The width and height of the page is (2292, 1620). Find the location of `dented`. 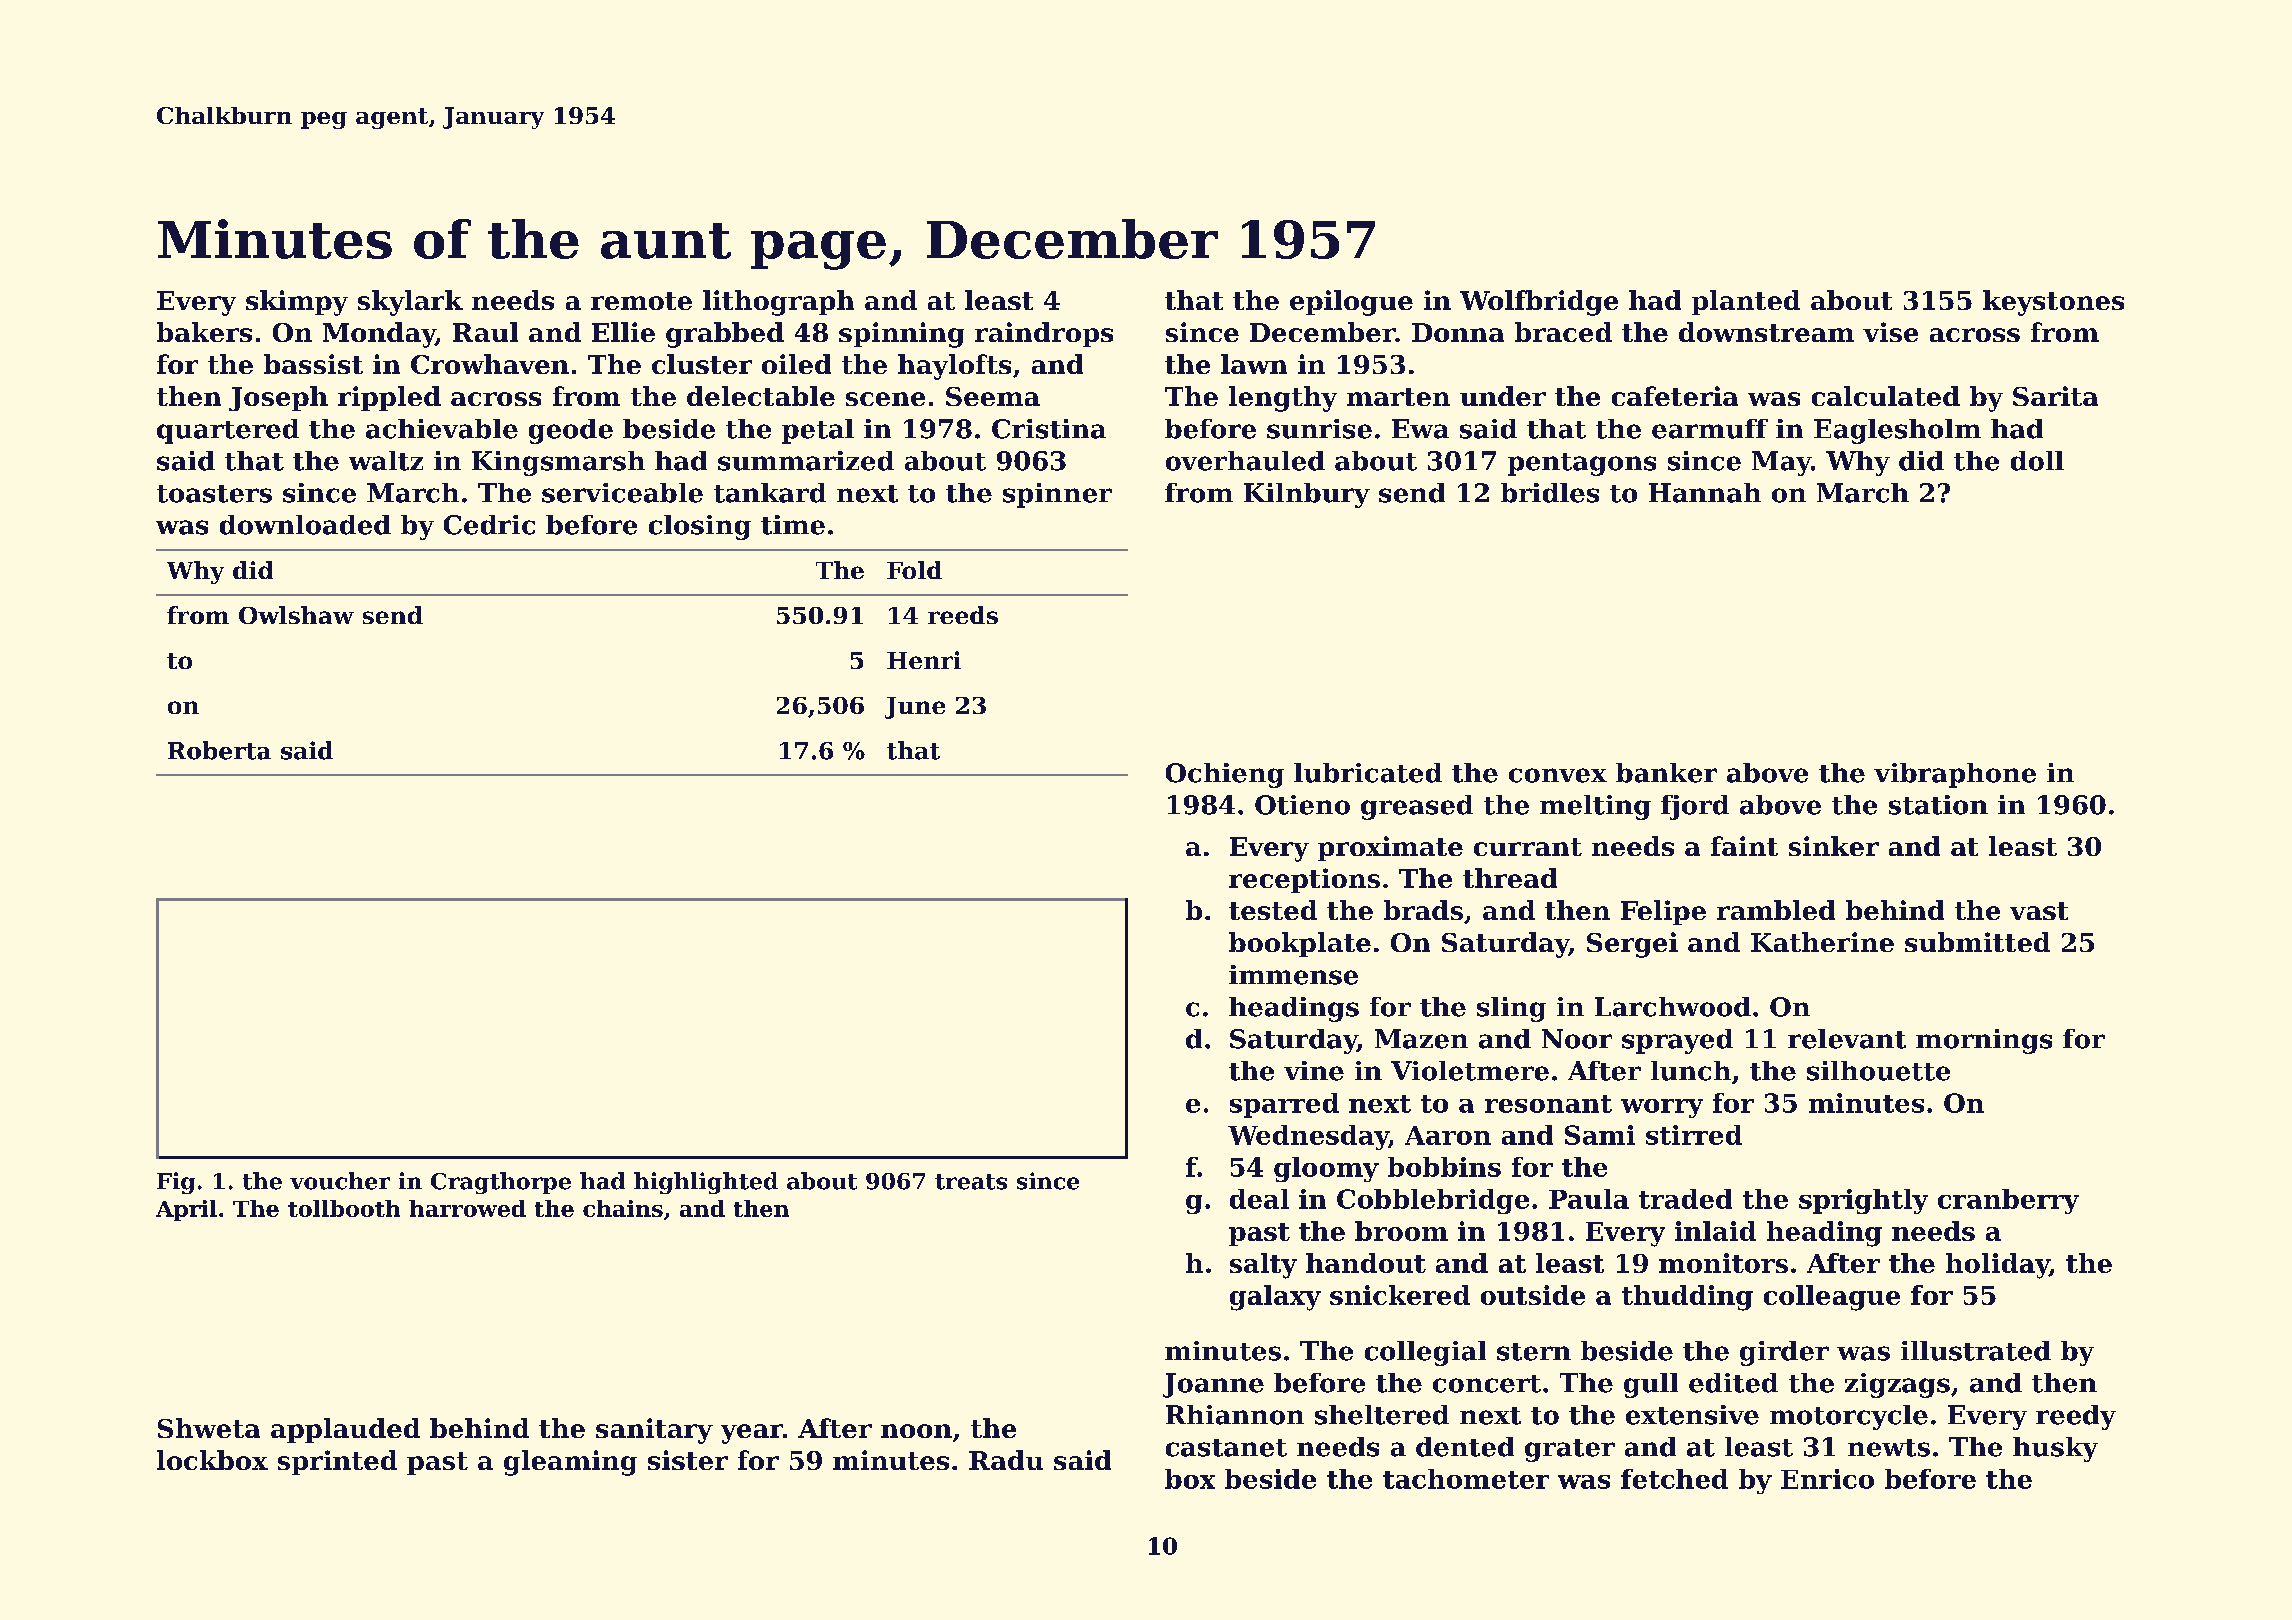

dented is located at coordinates (1465, 1447).
